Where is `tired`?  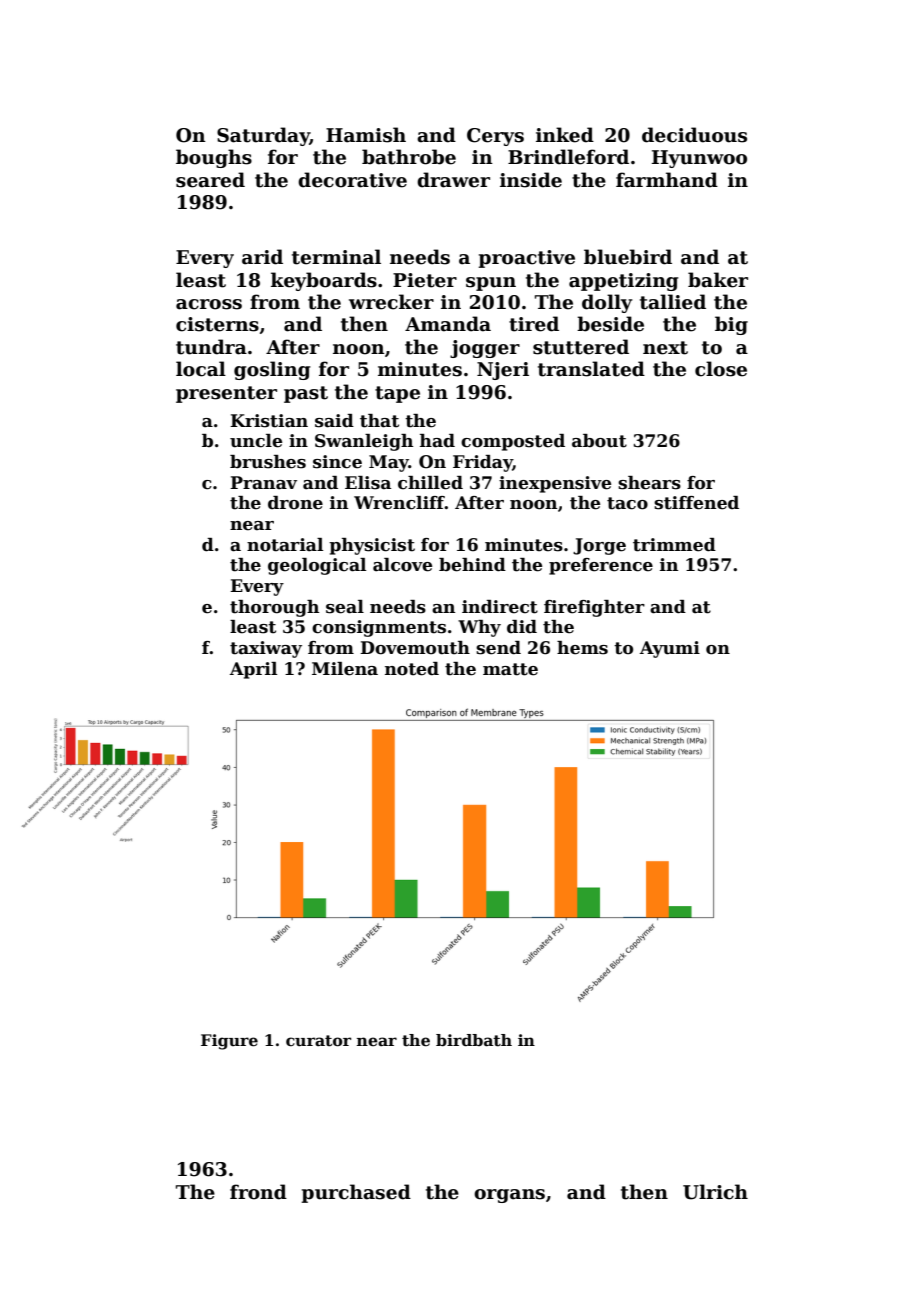
tired is located at coordinates (534, 324).
